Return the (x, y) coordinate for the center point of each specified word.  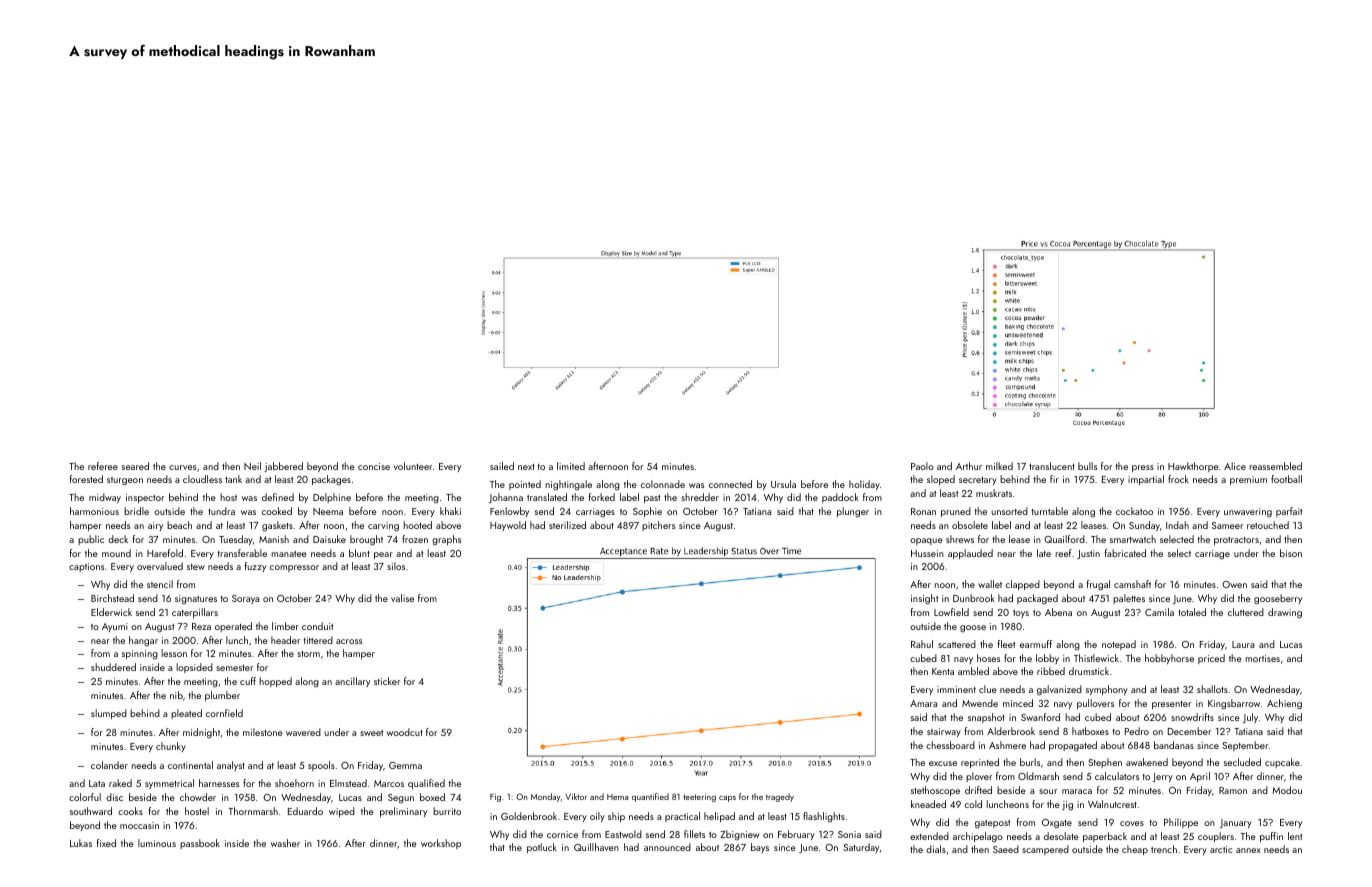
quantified (650, 797)
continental (190, 765)
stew (196, 567)
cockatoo (1134, 511)
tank (233, 479)
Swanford (1040, 717)
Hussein (927, 553)
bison (1291, 553)
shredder (700, 497)
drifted (978, 790)
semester (234, 668)
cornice (562, 834)
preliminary (403, 812)
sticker (387, 681)
